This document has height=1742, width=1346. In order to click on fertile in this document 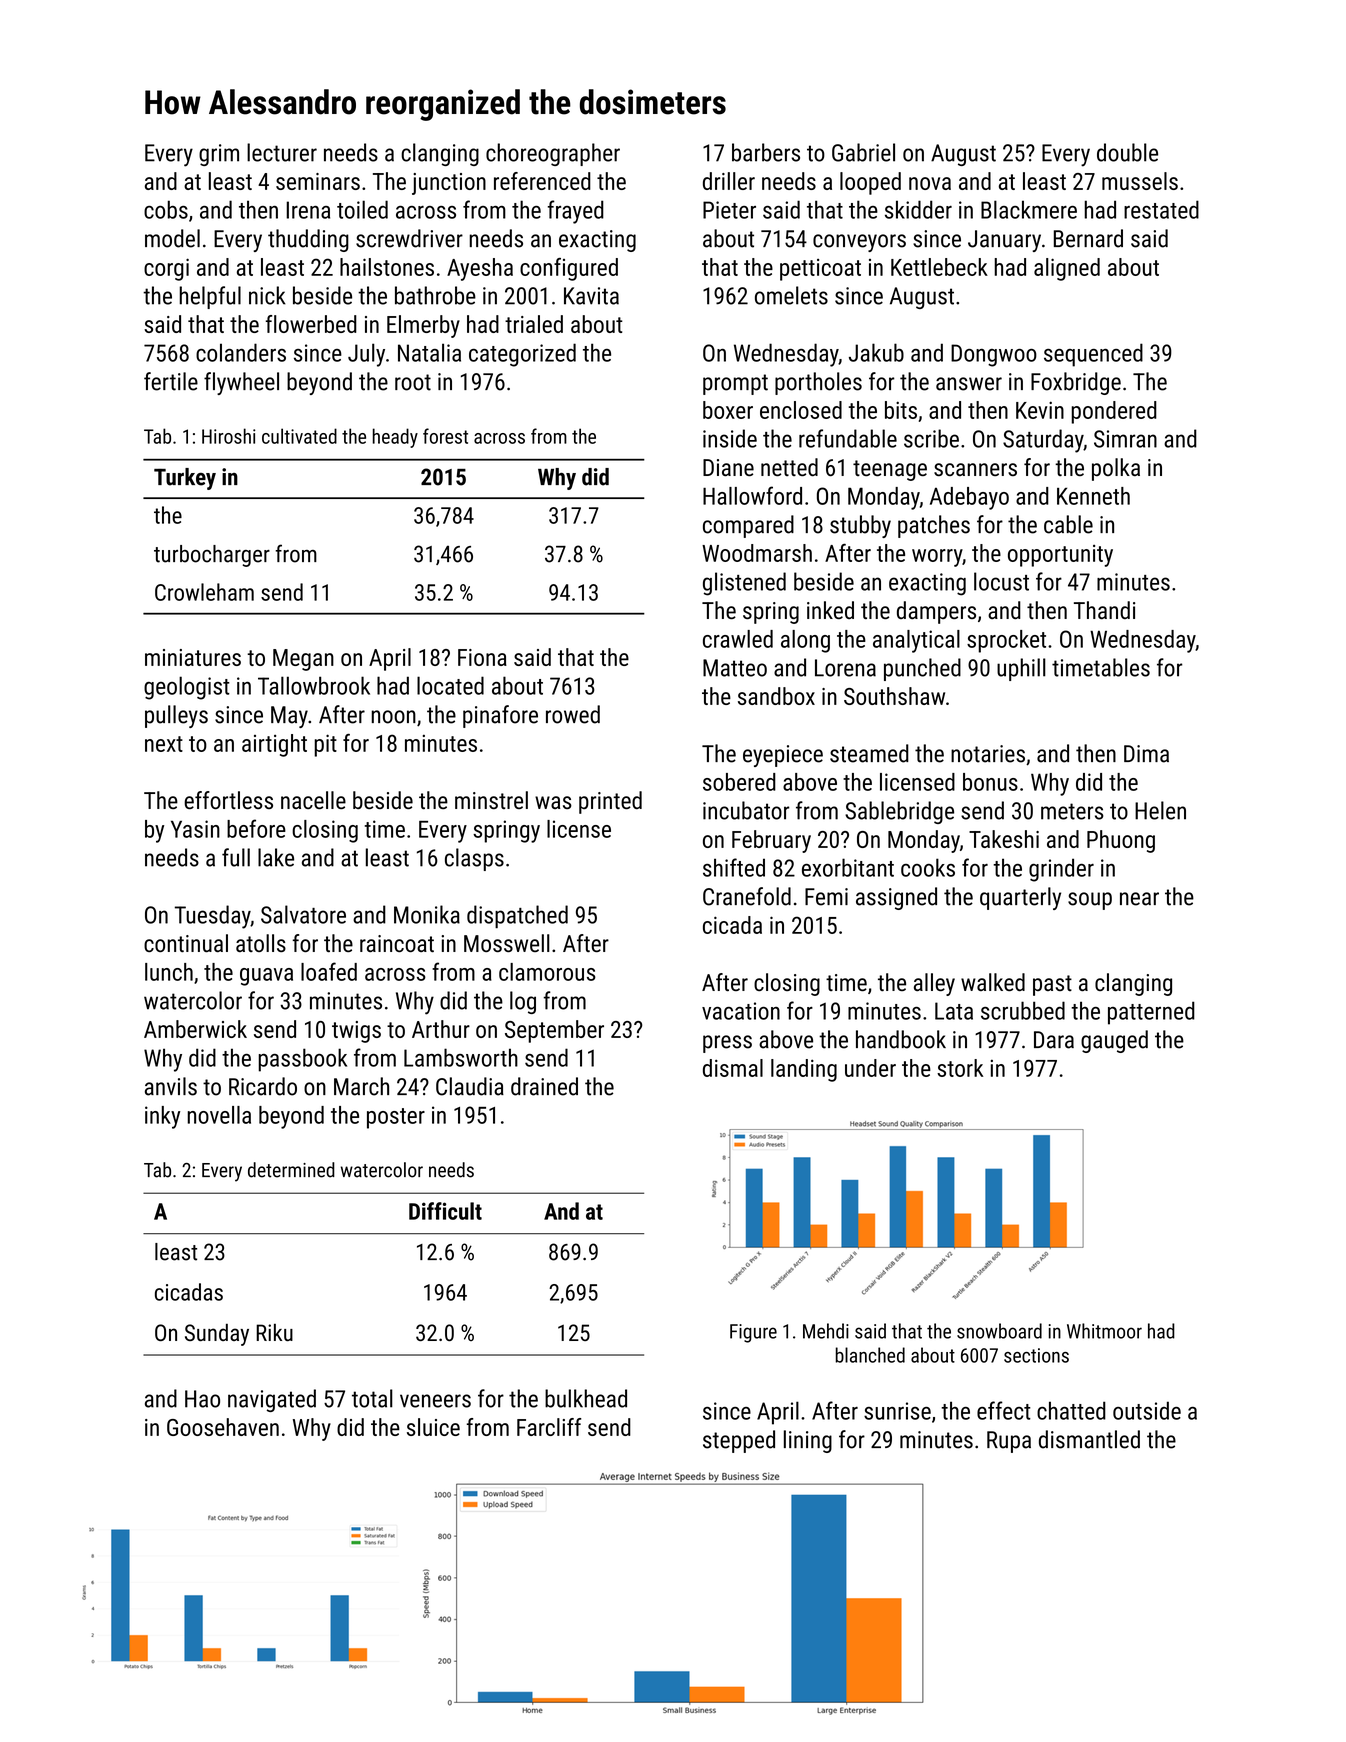, I will do `click(171, 381)`.
